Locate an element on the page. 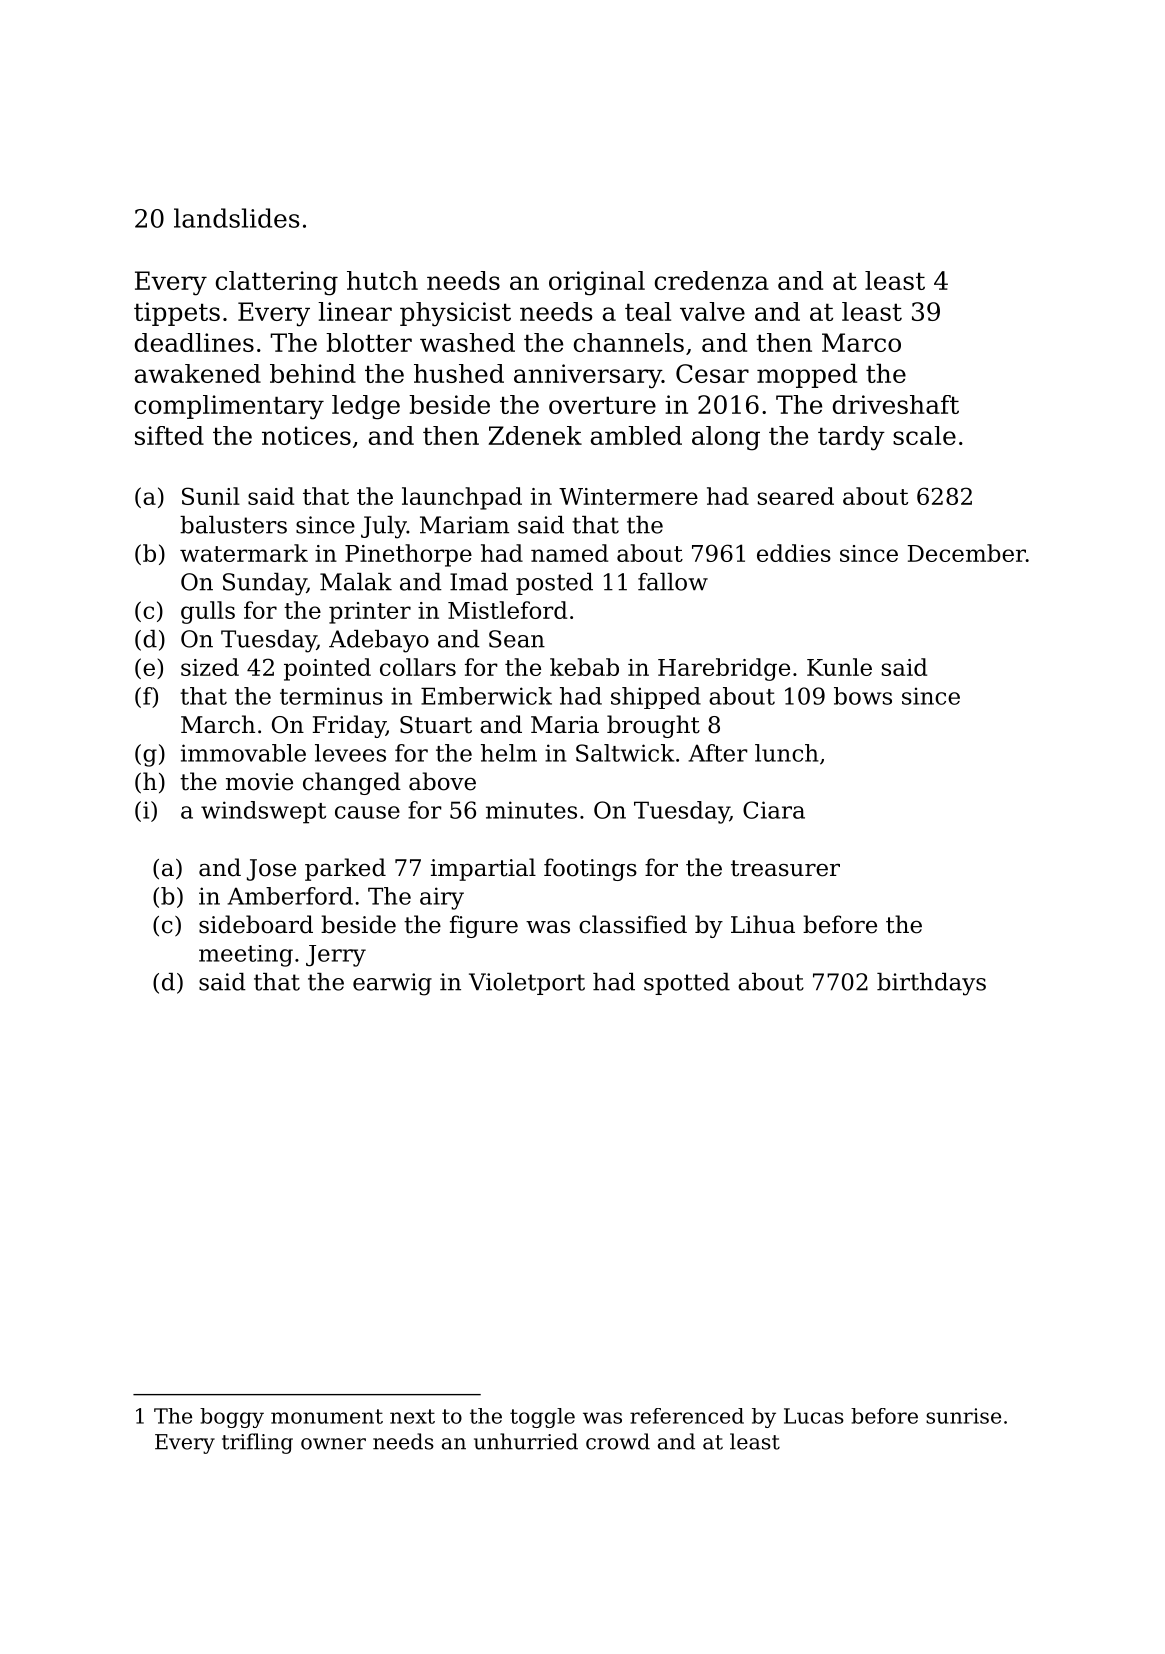  deadlines is located at coordinates (194, 342).
